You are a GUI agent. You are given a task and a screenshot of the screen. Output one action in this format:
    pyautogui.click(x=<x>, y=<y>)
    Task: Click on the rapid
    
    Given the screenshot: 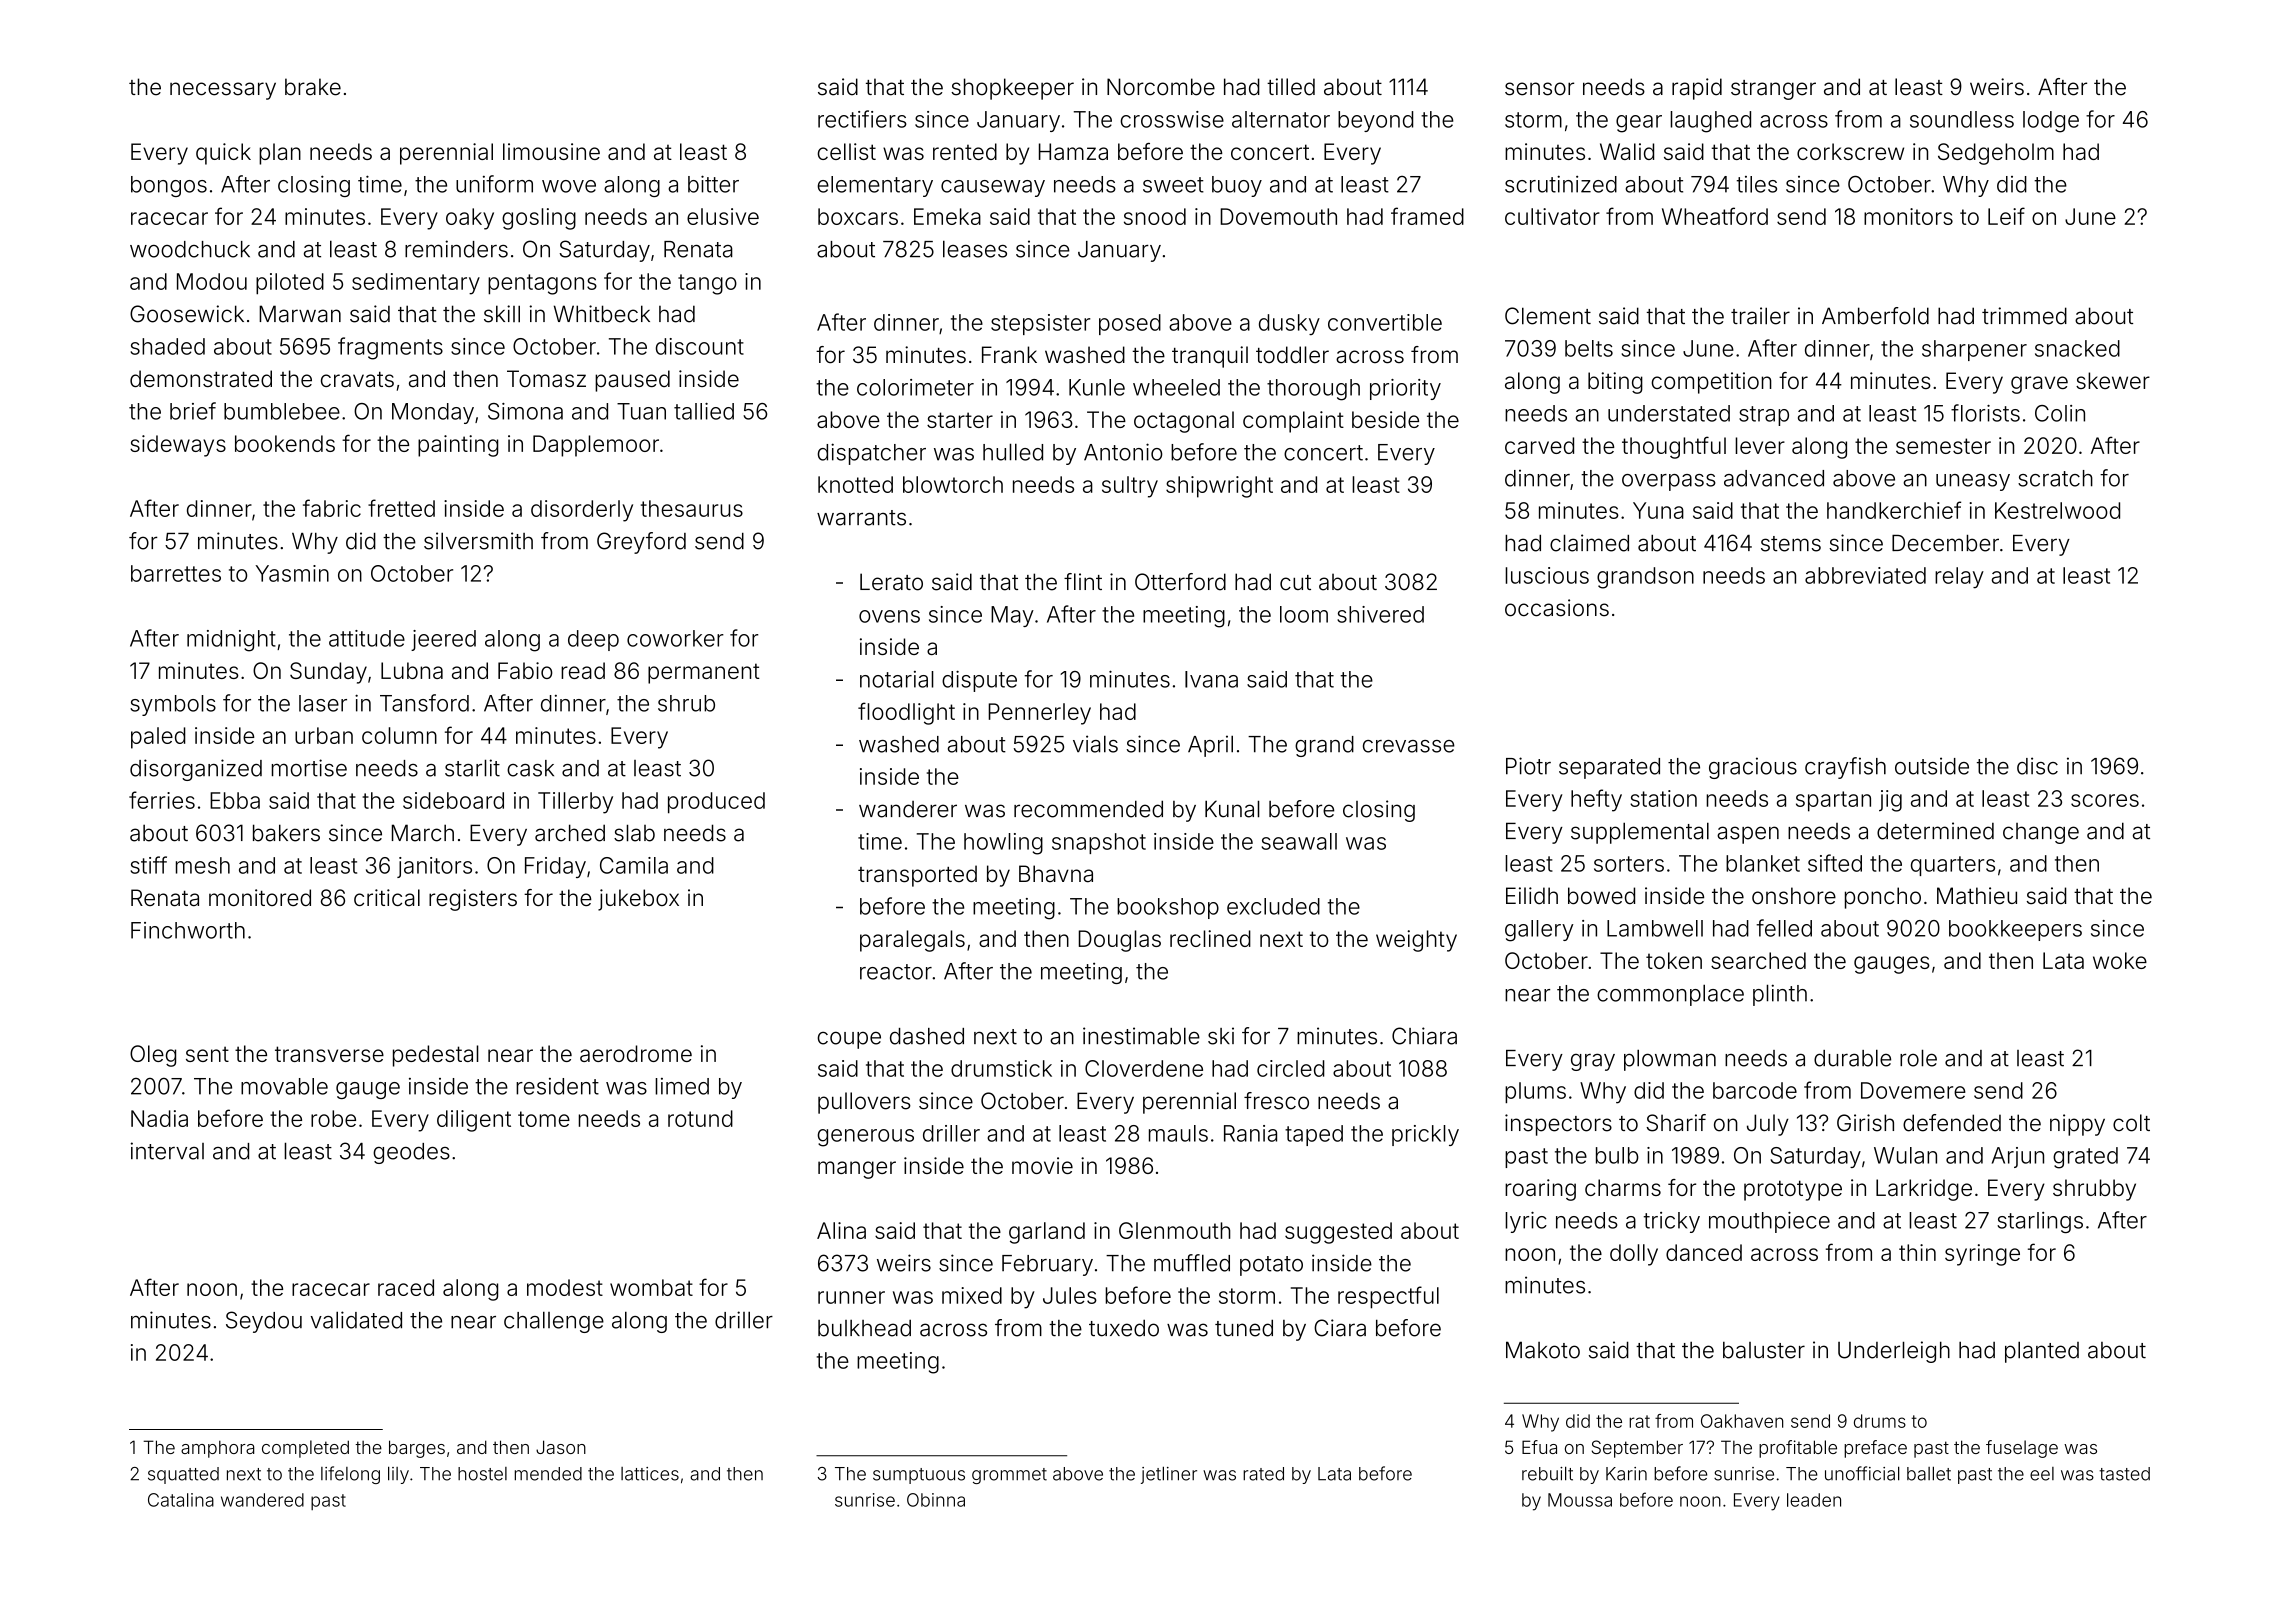 What is the action you would take?
    pyautogui.click(x=1697, y=89)
